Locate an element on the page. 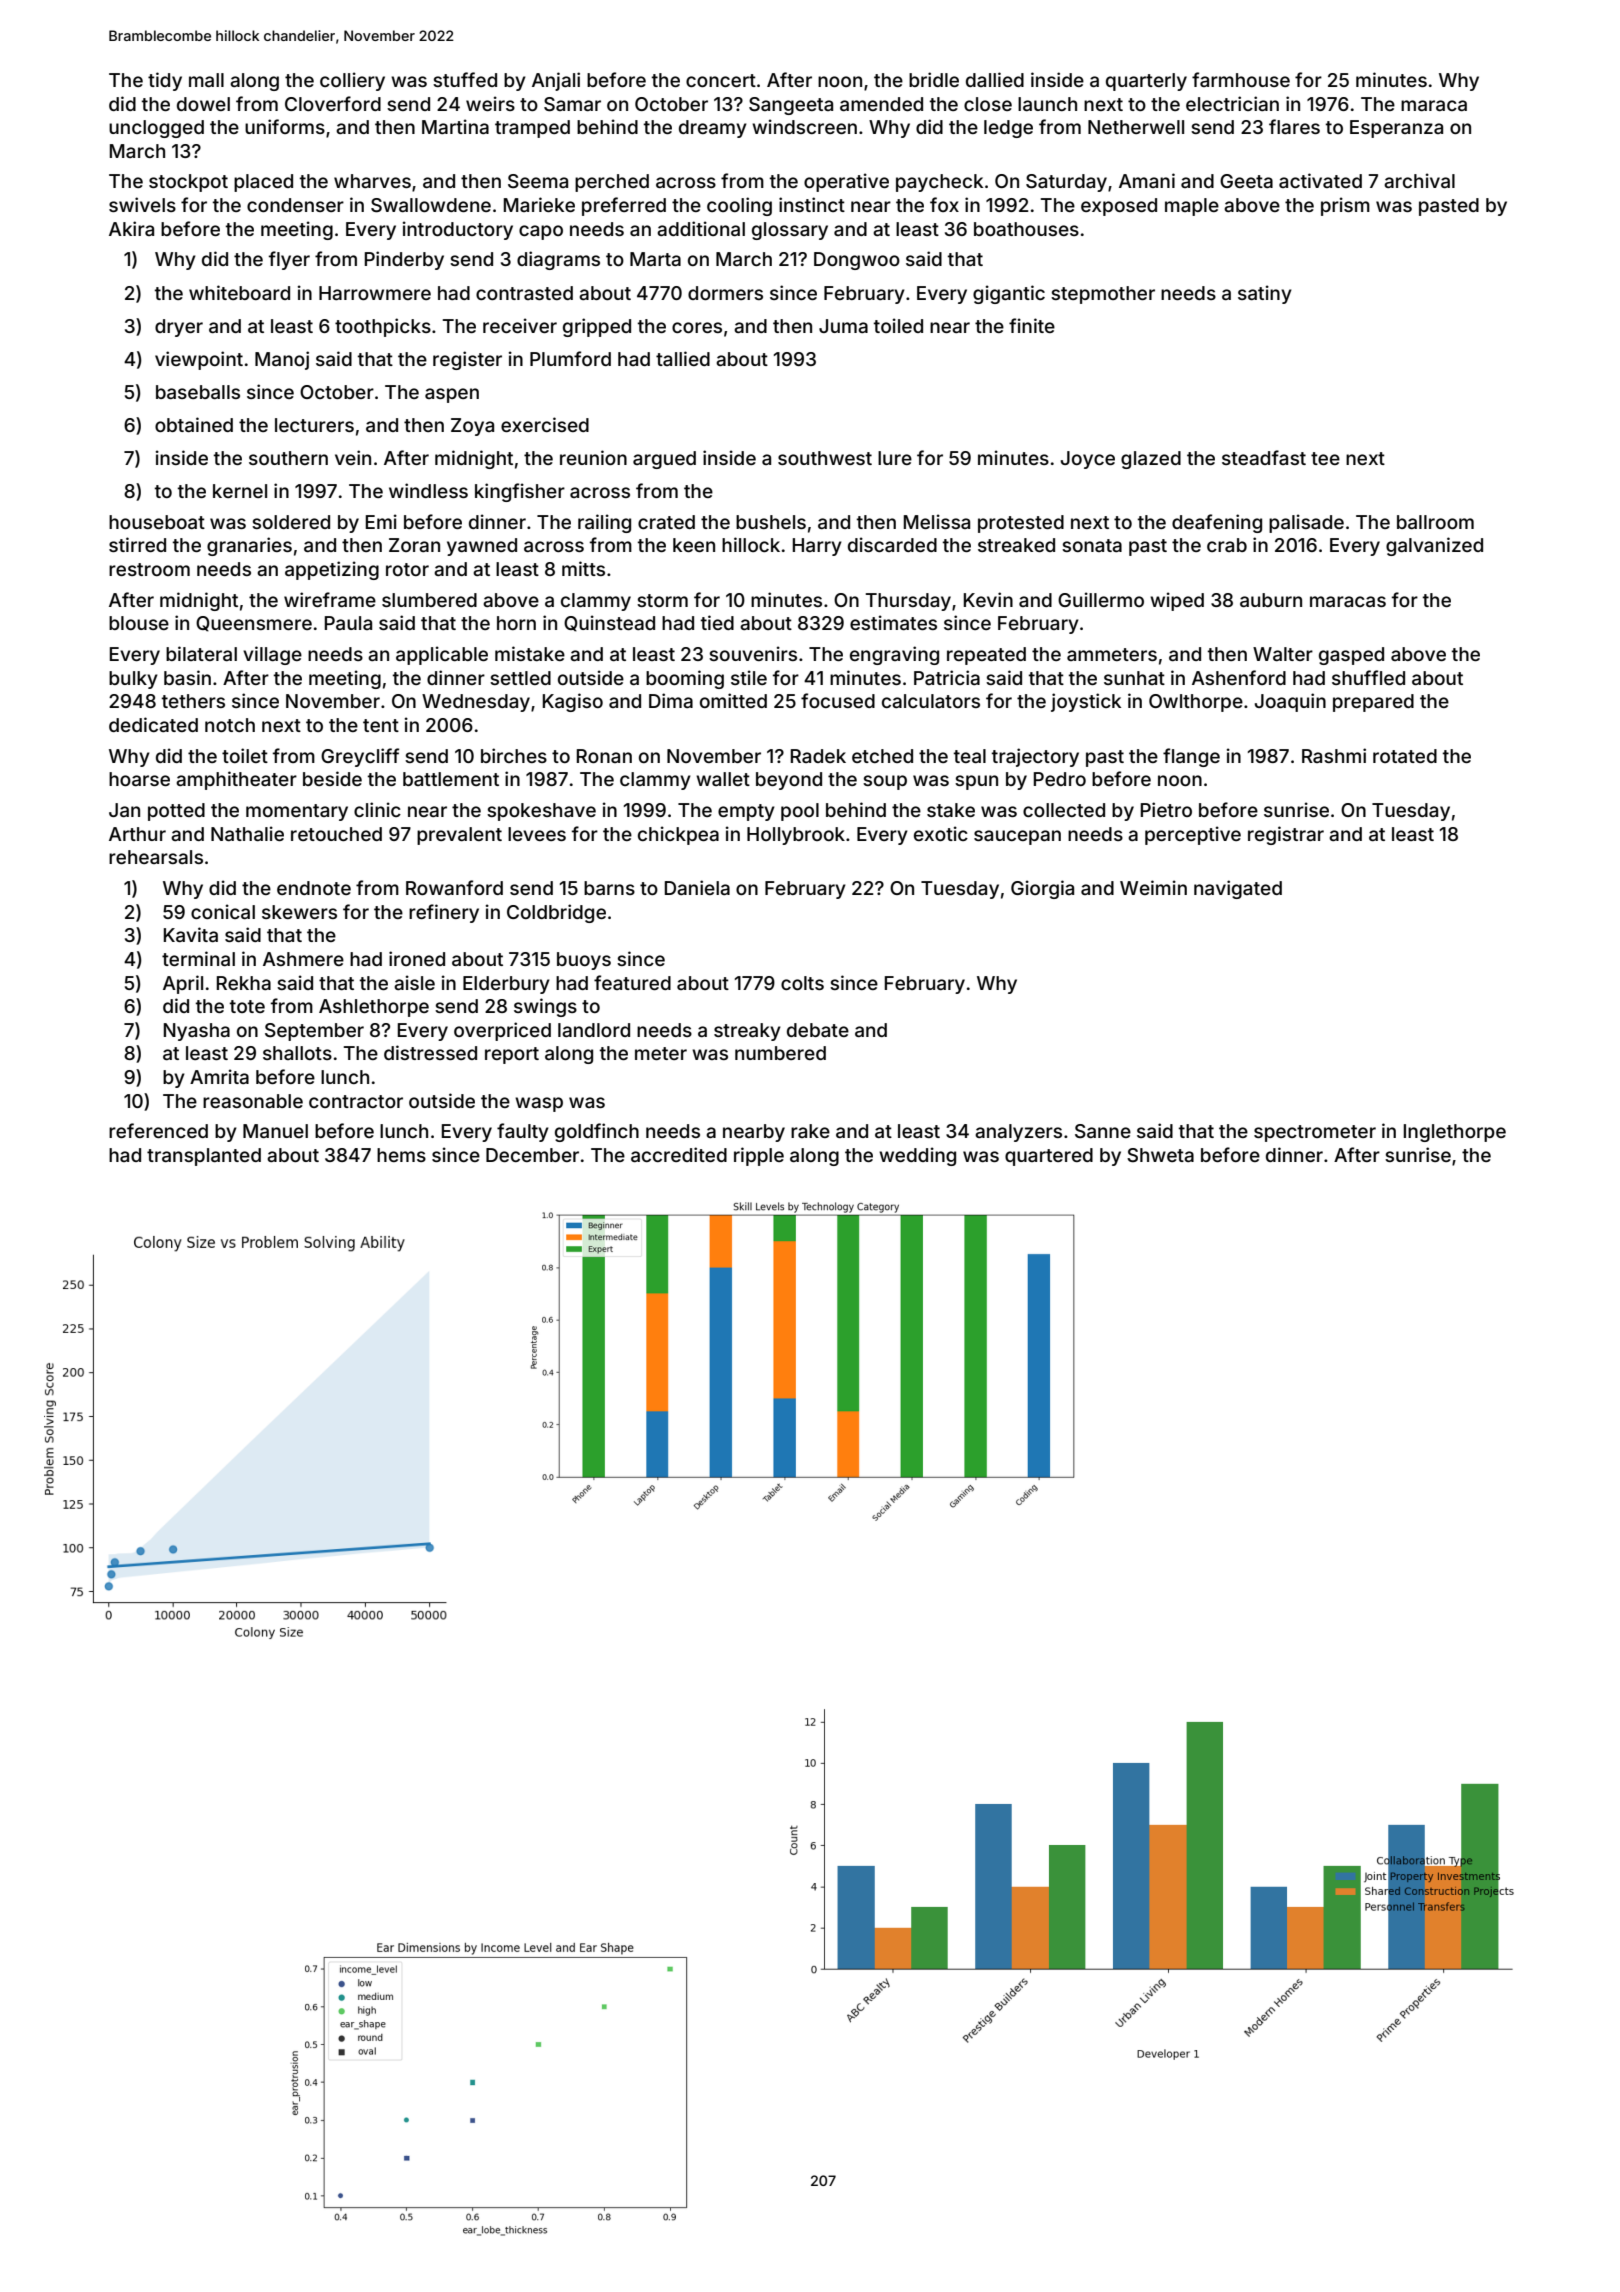  obtained is located at coordinates (194, 424).
